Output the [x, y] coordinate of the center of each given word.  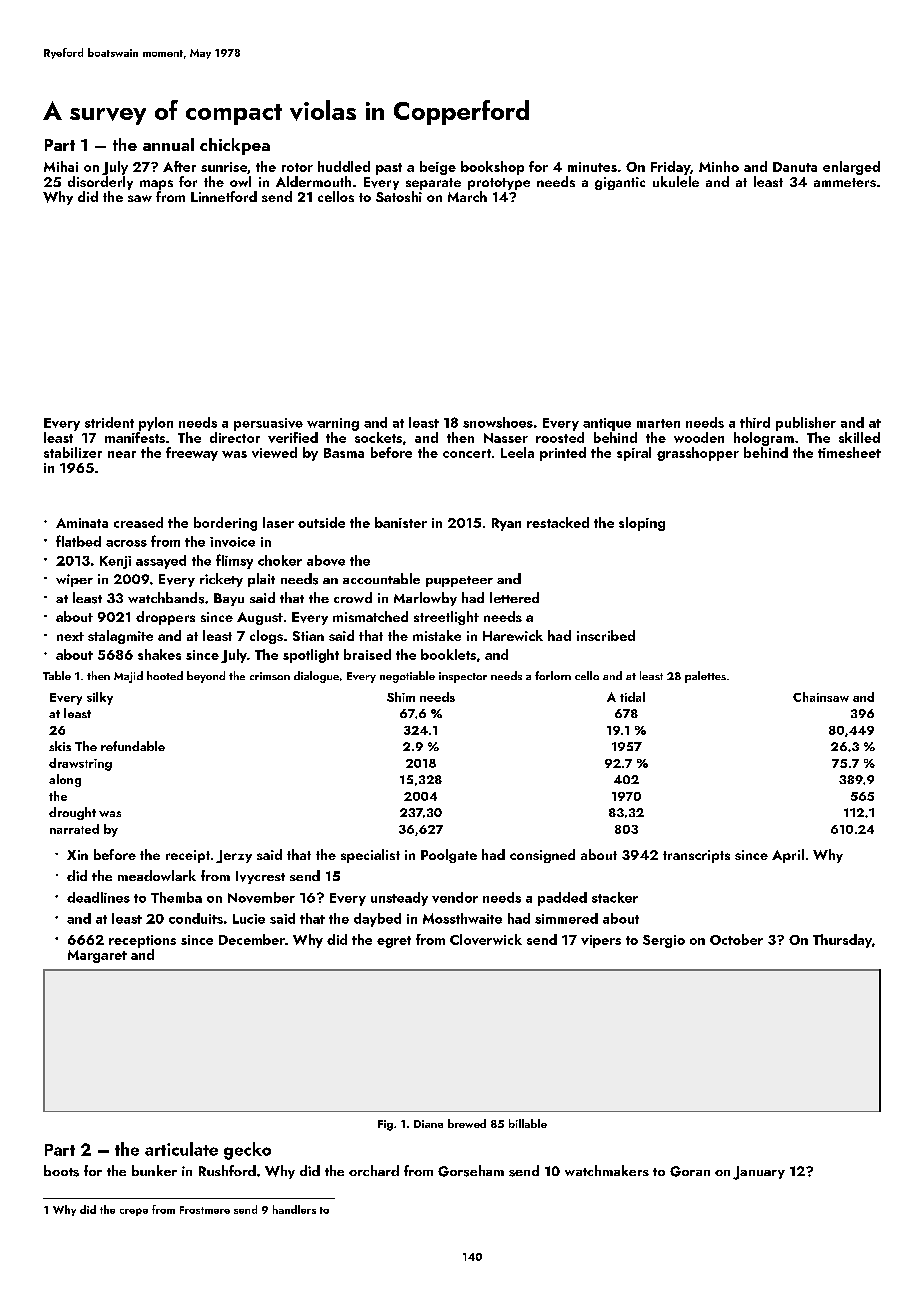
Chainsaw [821, 697]
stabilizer [73, 452]
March [467, 196]
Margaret [97, 956]
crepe [134, 1212]
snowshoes [498, 422]
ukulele [676, 181]
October [736, 939]
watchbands [166, 598]
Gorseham [471, 1171]
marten [658, 423]
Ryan [506, 524]
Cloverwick [486, 939]
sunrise [224, 167]
